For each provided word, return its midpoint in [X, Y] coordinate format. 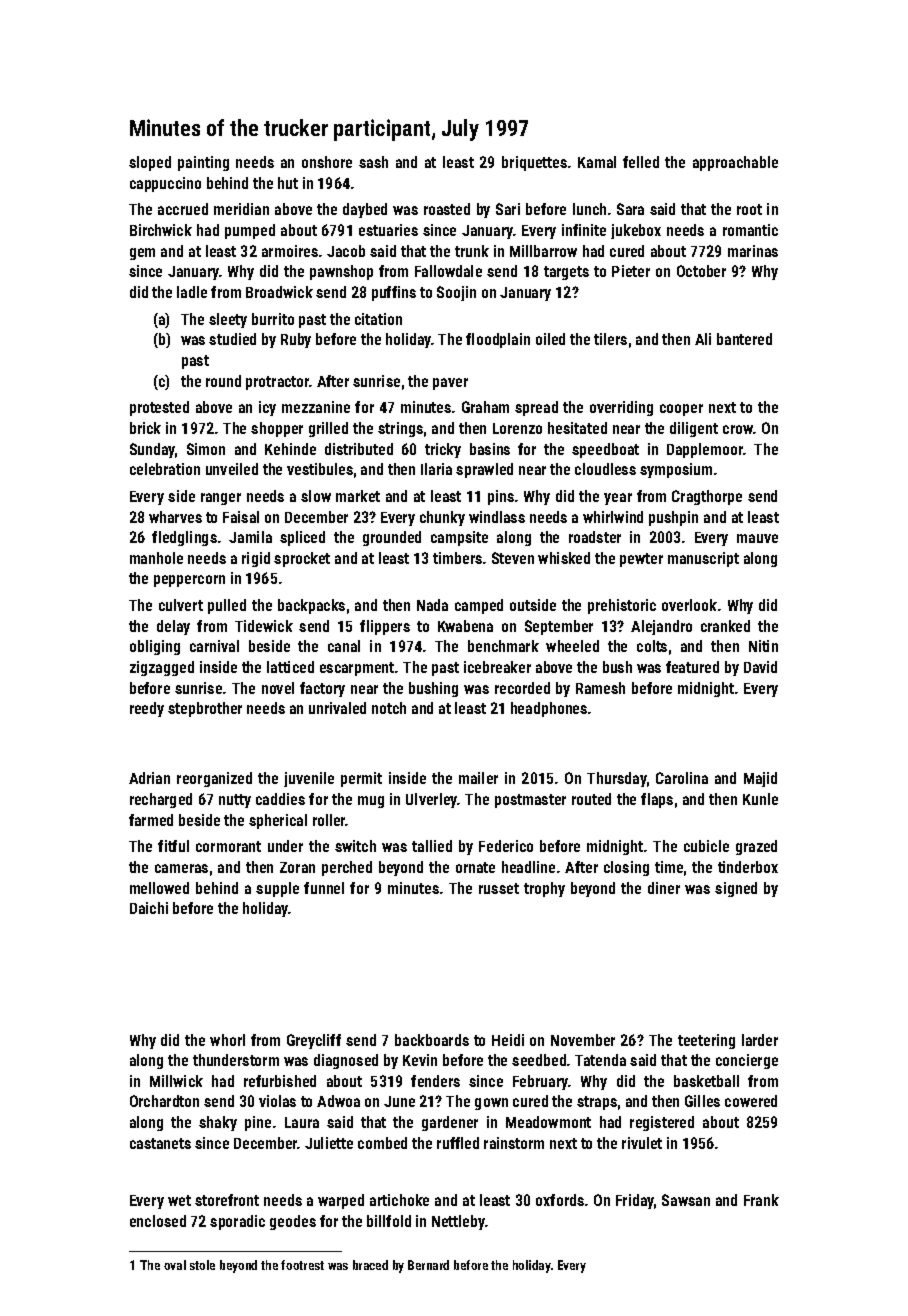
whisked [564, 558]
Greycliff [314, 1041]
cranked [725, 626]
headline [528, 867]
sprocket [302, 559]
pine [258, 1123]
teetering [706, 1041]
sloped [150, 163]
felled [641, 162]
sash [373, 162]
